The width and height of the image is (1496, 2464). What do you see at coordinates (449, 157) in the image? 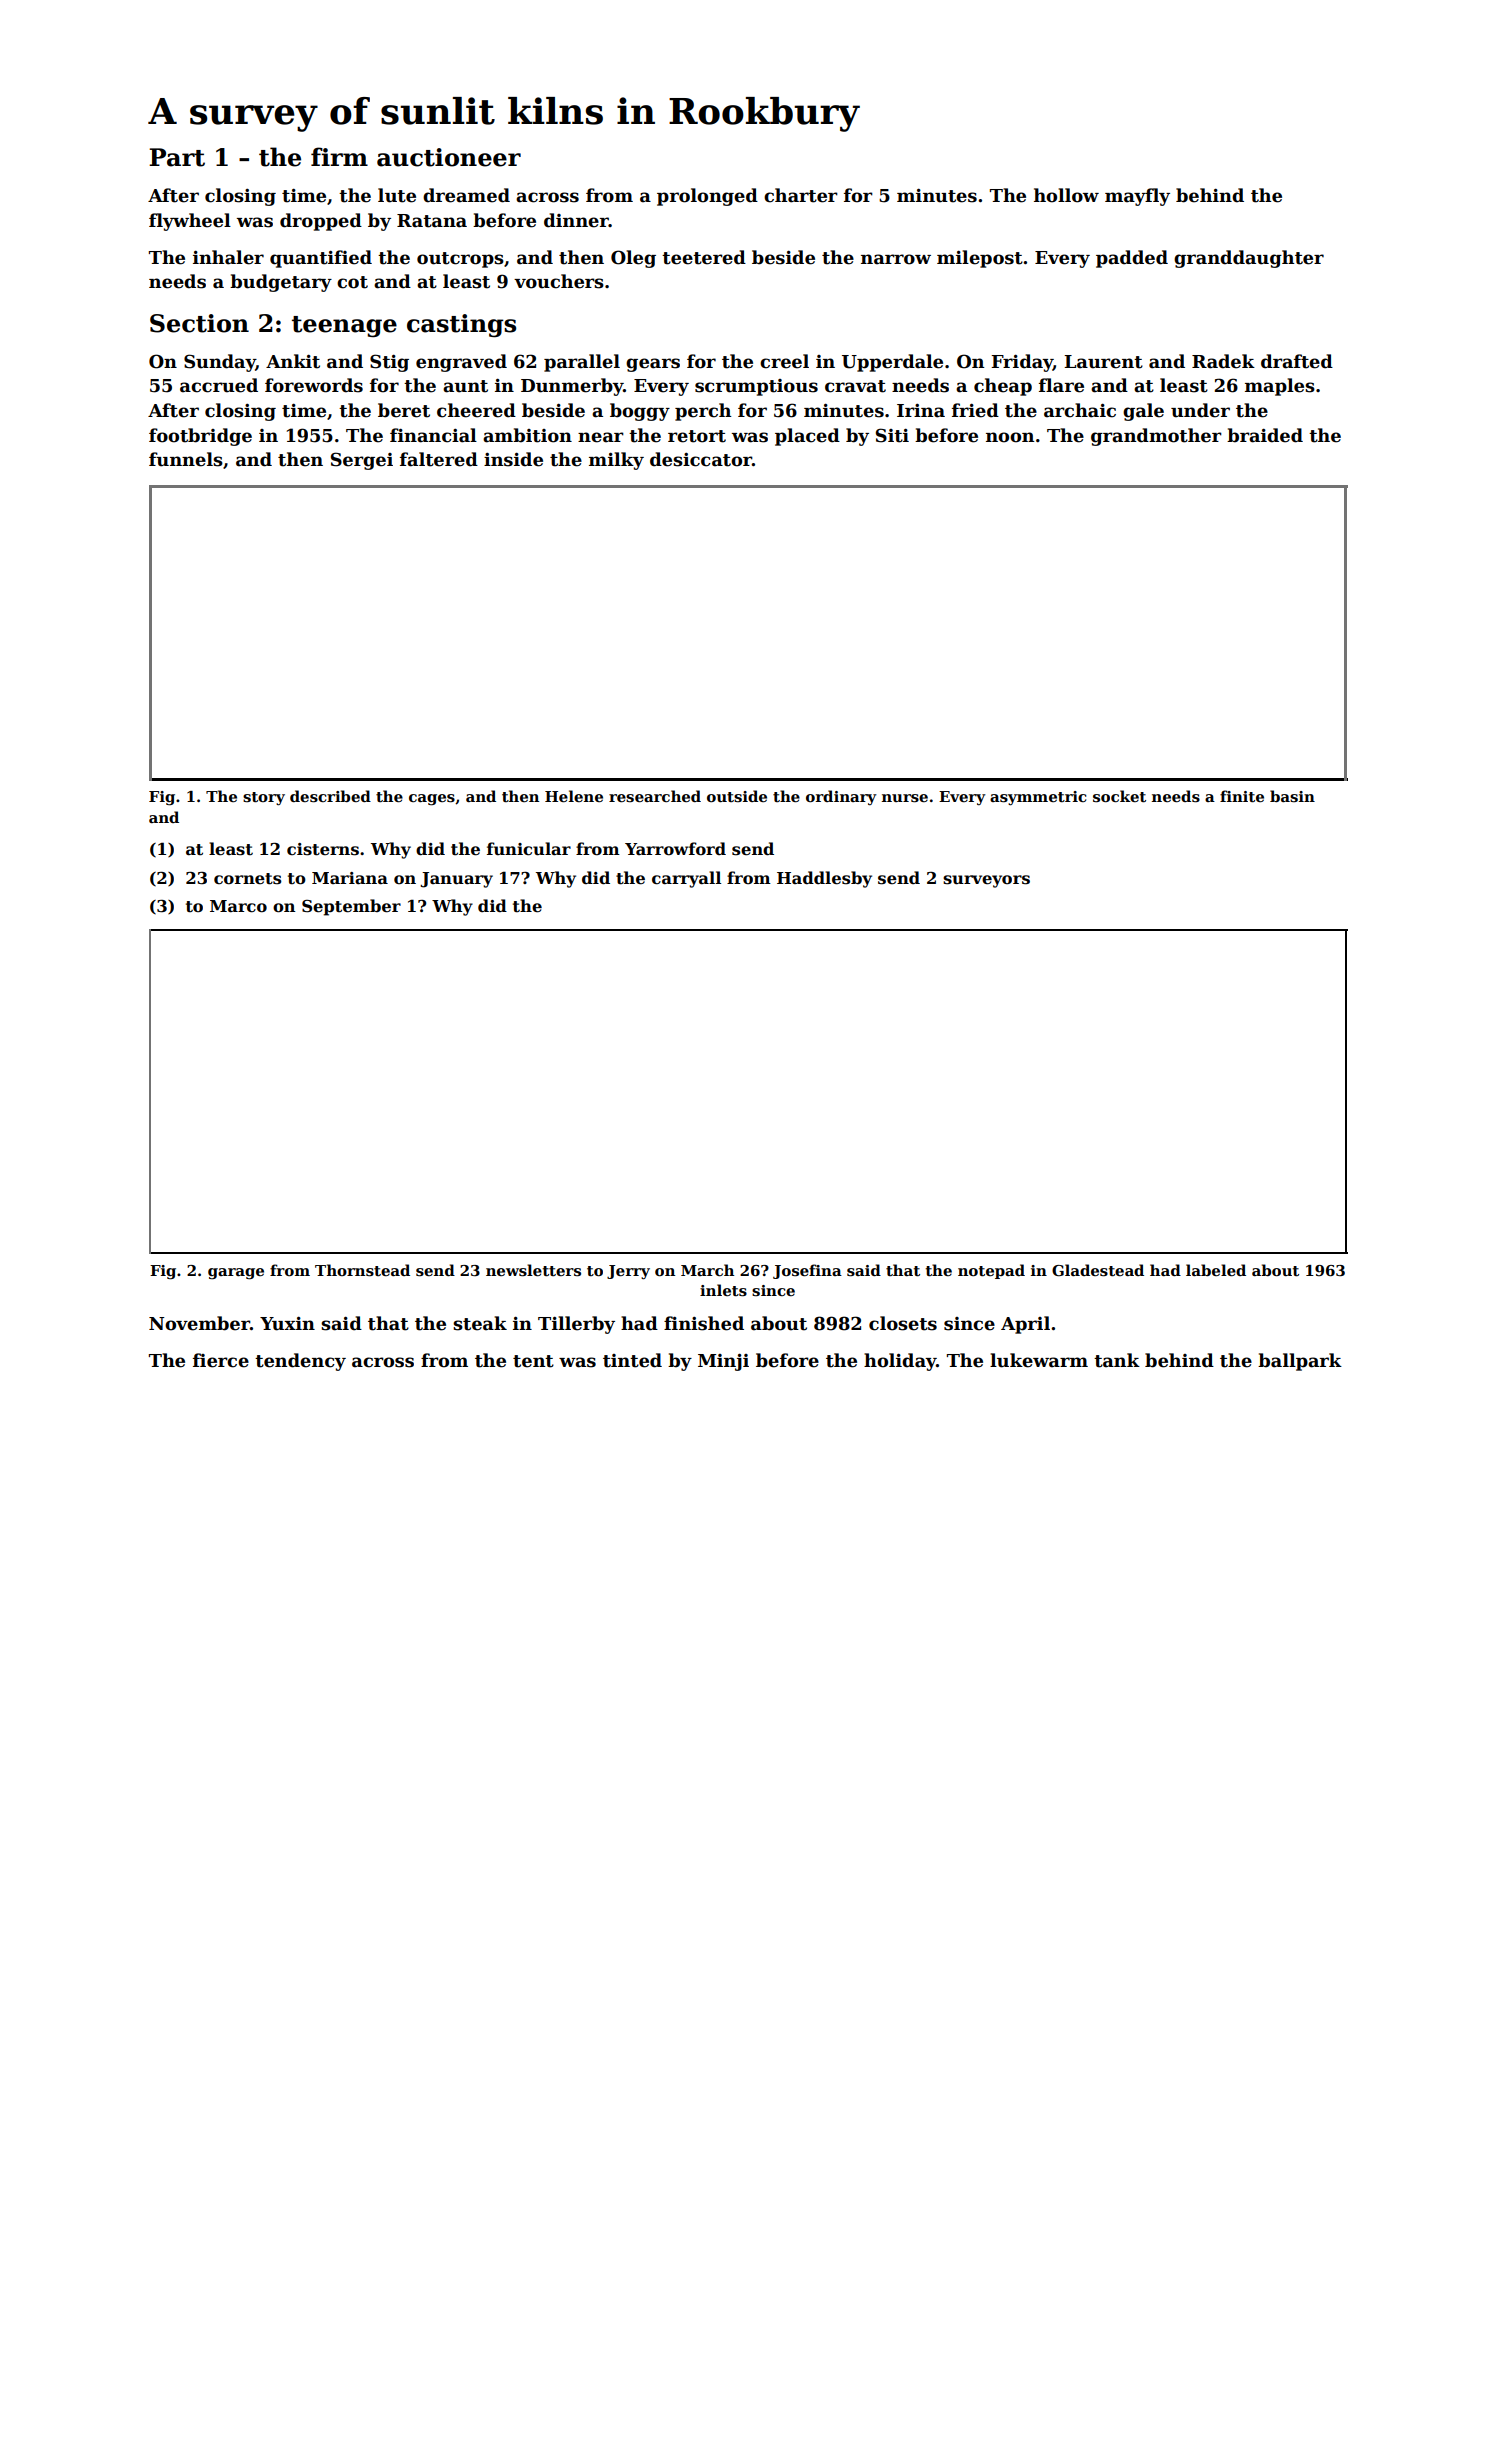
I see `auctioneer` at bounding box center [449, 157].
